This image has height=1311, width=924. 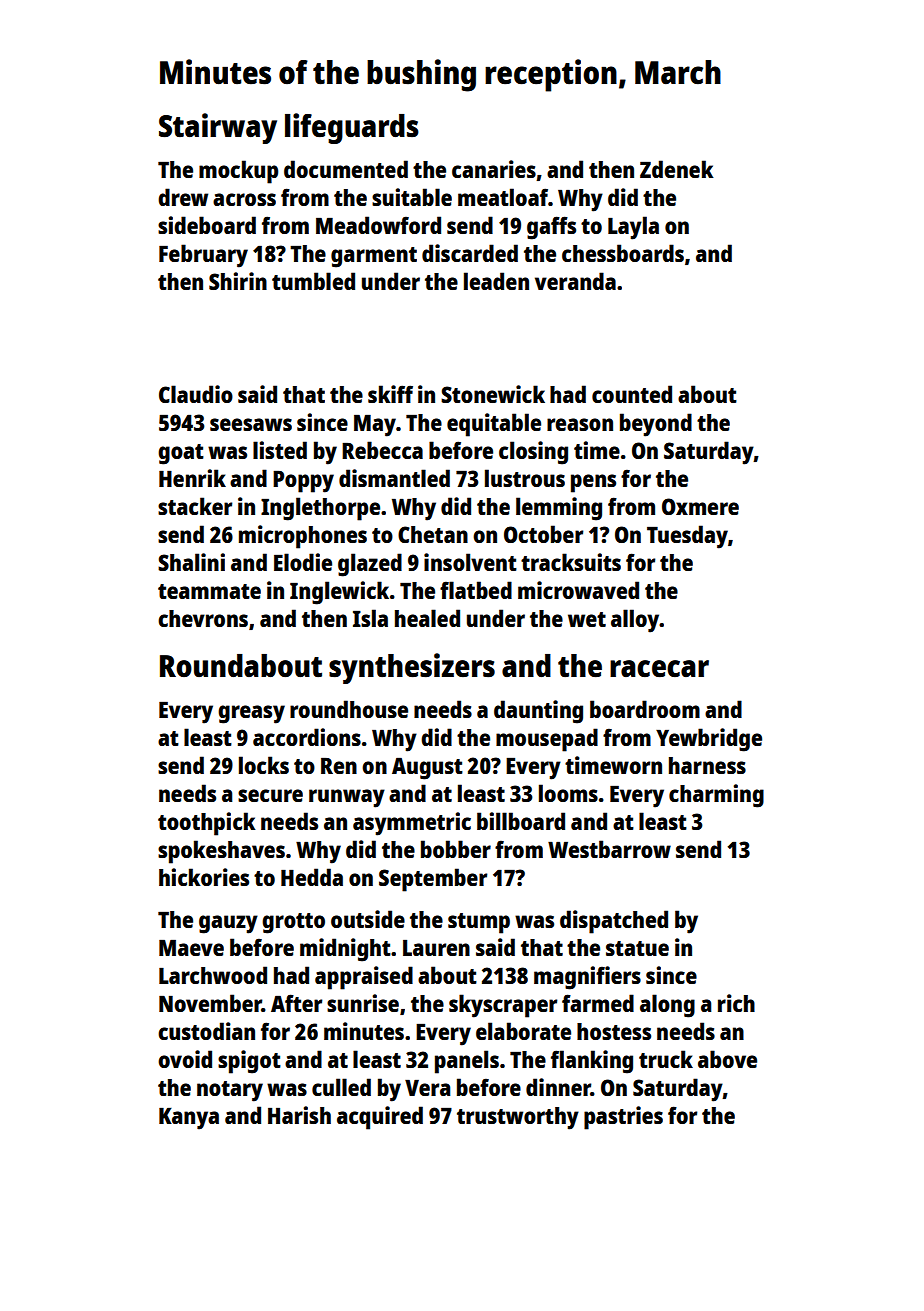 What do you see at coordinates (299, 1115) in the image?
I see `Harish` at bounding box center [299, 1115].
